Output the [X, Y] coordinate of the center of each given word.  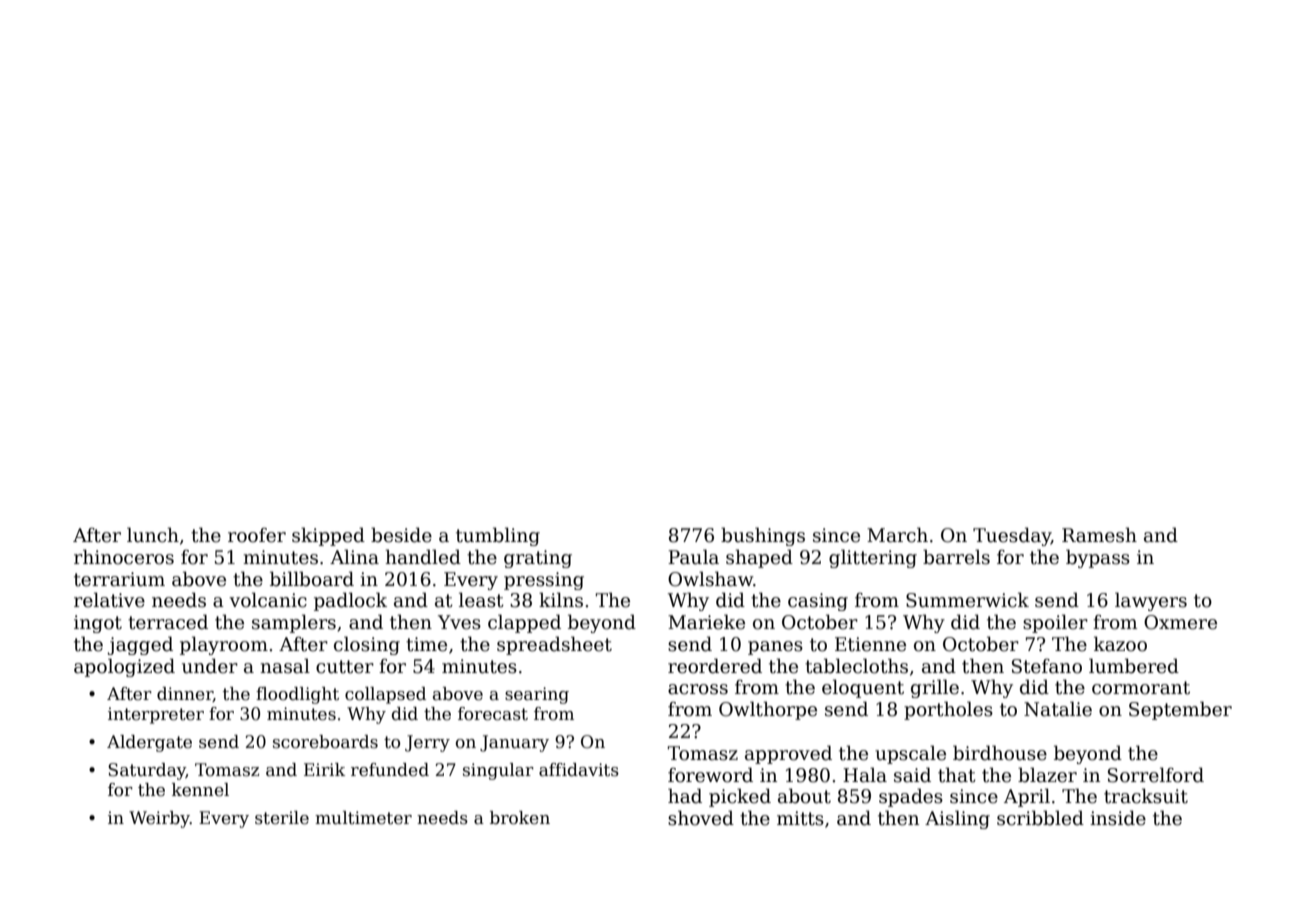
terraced [168, 622]
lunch [153, 535]
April [1027, 797]
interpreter [156, 715]
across [698, 689]
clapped [524, 623]
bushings [763, 536]
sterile [282, 818]
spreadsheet [554, 645]
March [897, 535]
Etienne [870, 644]
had [685, 796]
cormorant [1141, 688]
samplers [294, 623]
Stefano [1047, 666]
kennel [200, 790]
